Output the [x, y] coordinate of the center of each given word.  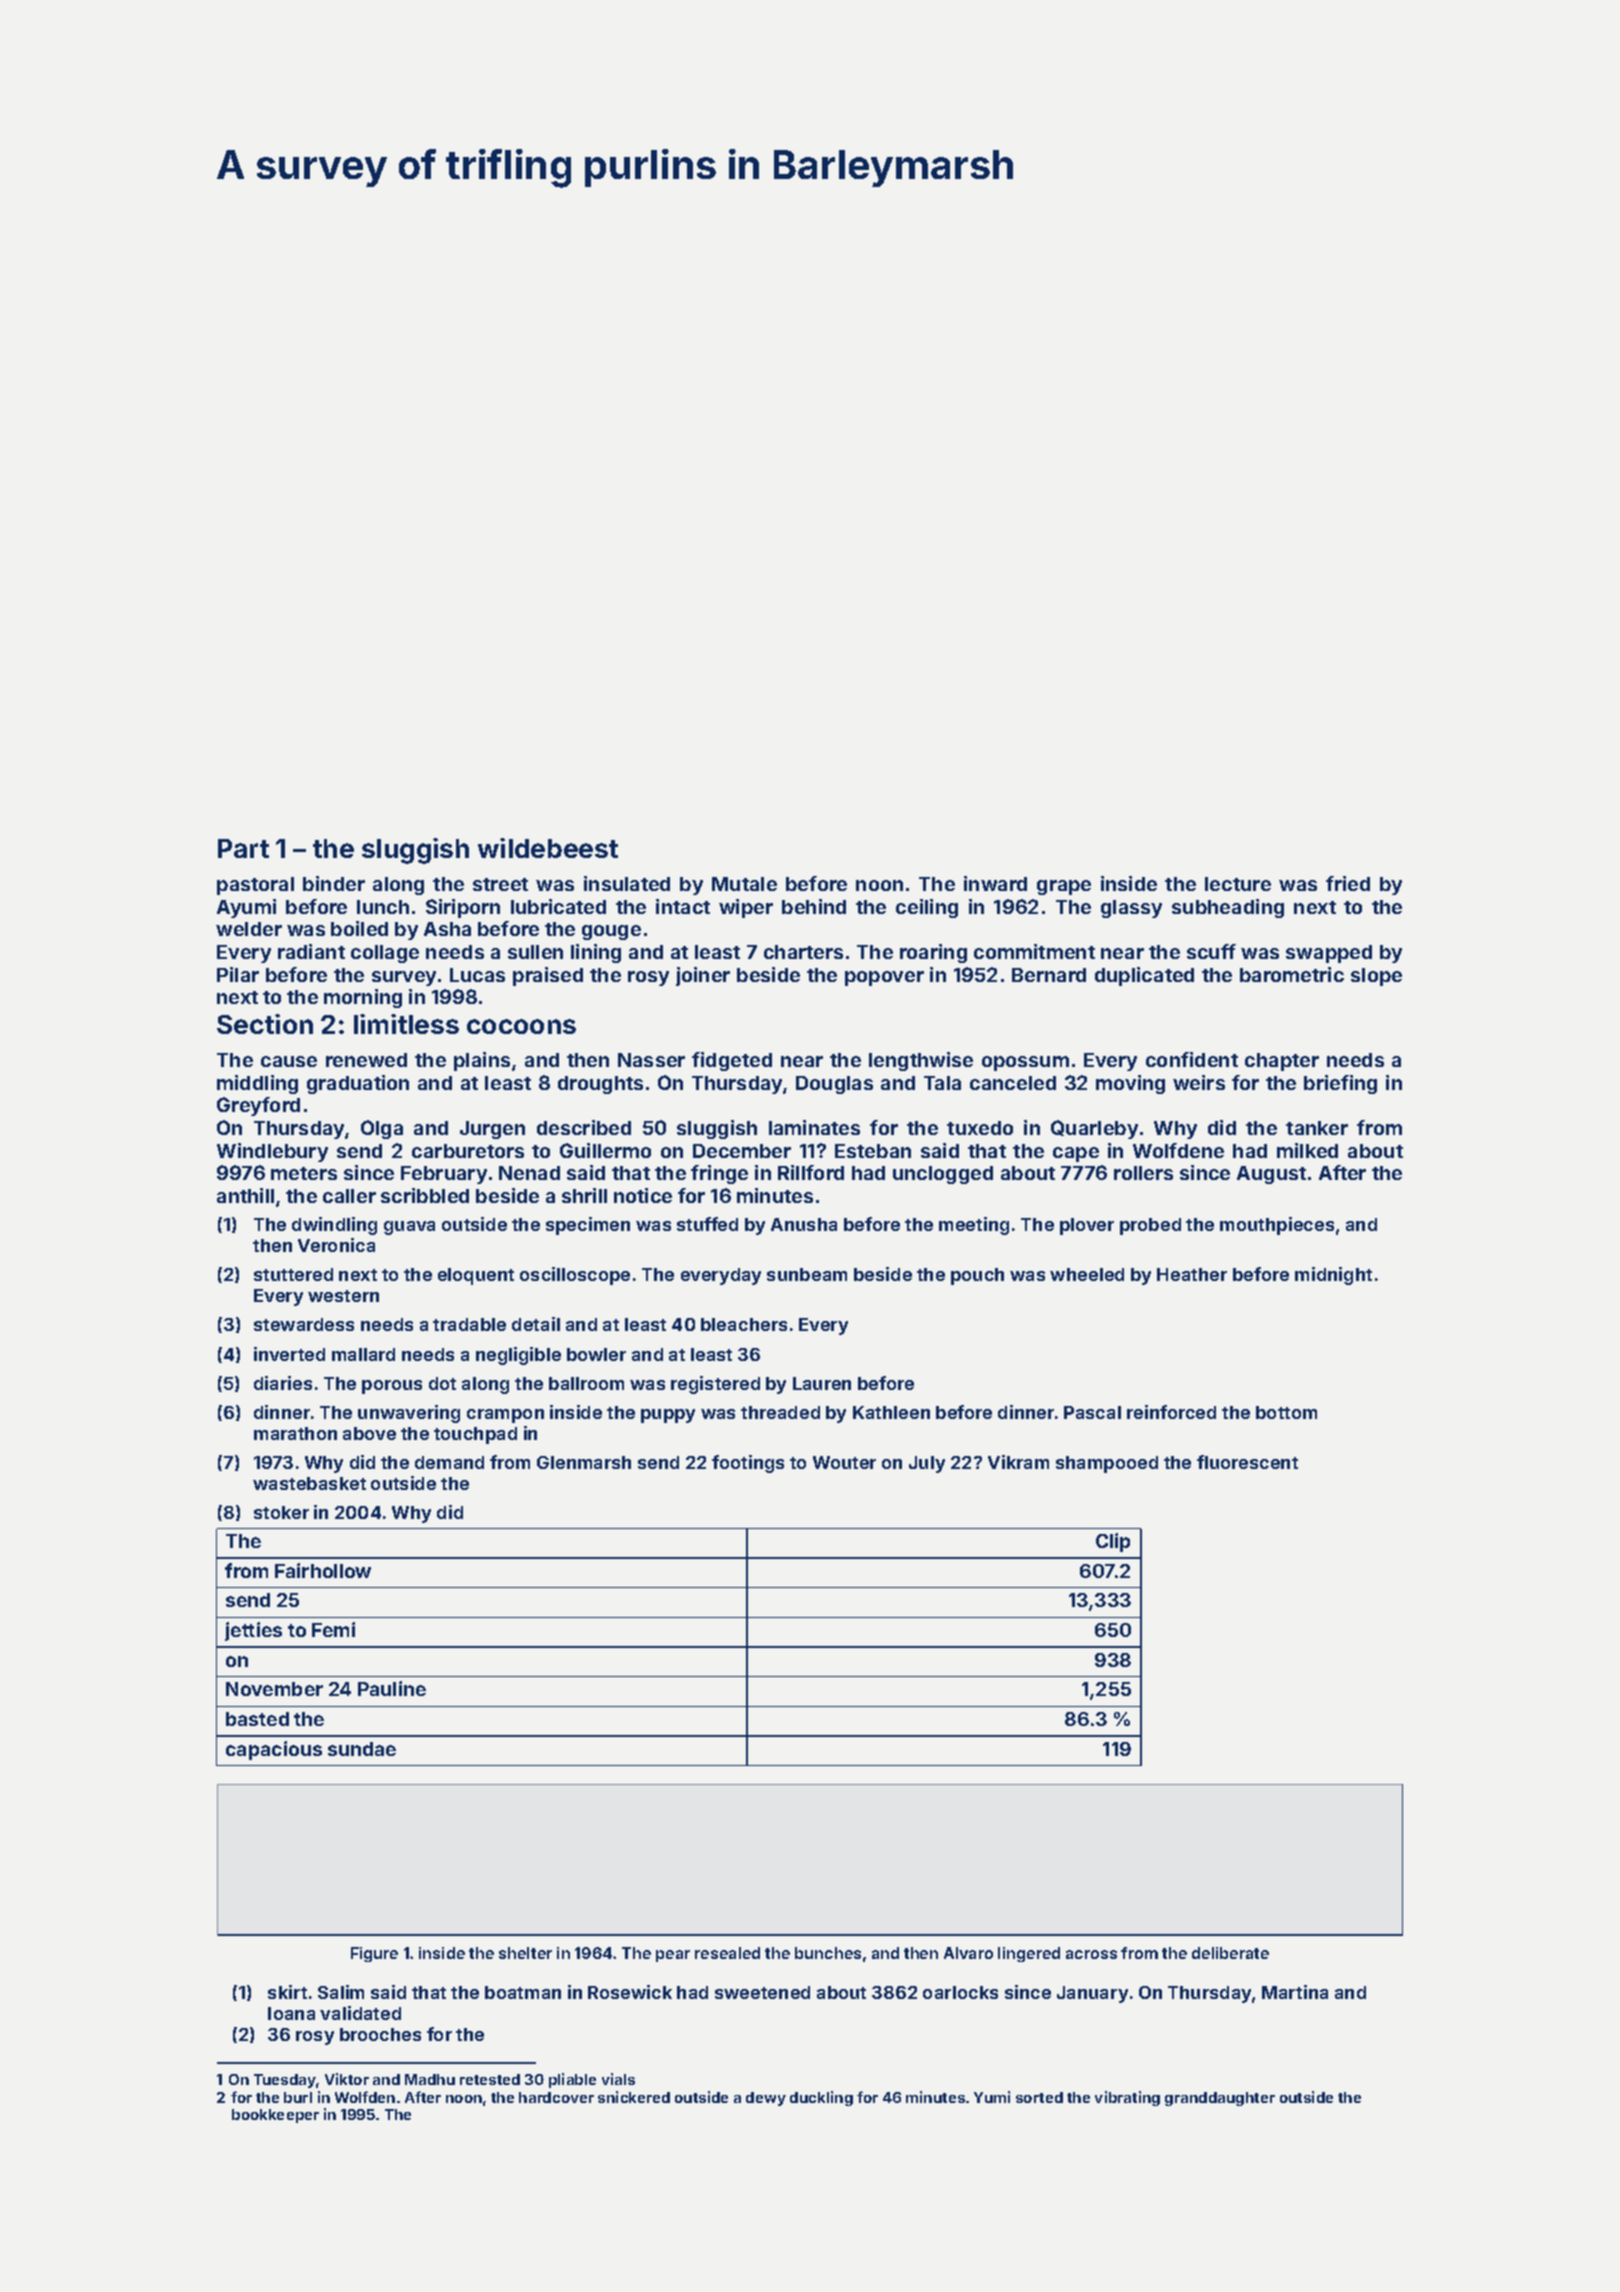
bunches [828, 1953]
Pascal [1092, 1412]
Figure [374, 1954]
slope [1376, 977]
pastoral [255, 886]
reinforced [1171, 1412]
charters [803, 952]
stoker [281, 1512]
